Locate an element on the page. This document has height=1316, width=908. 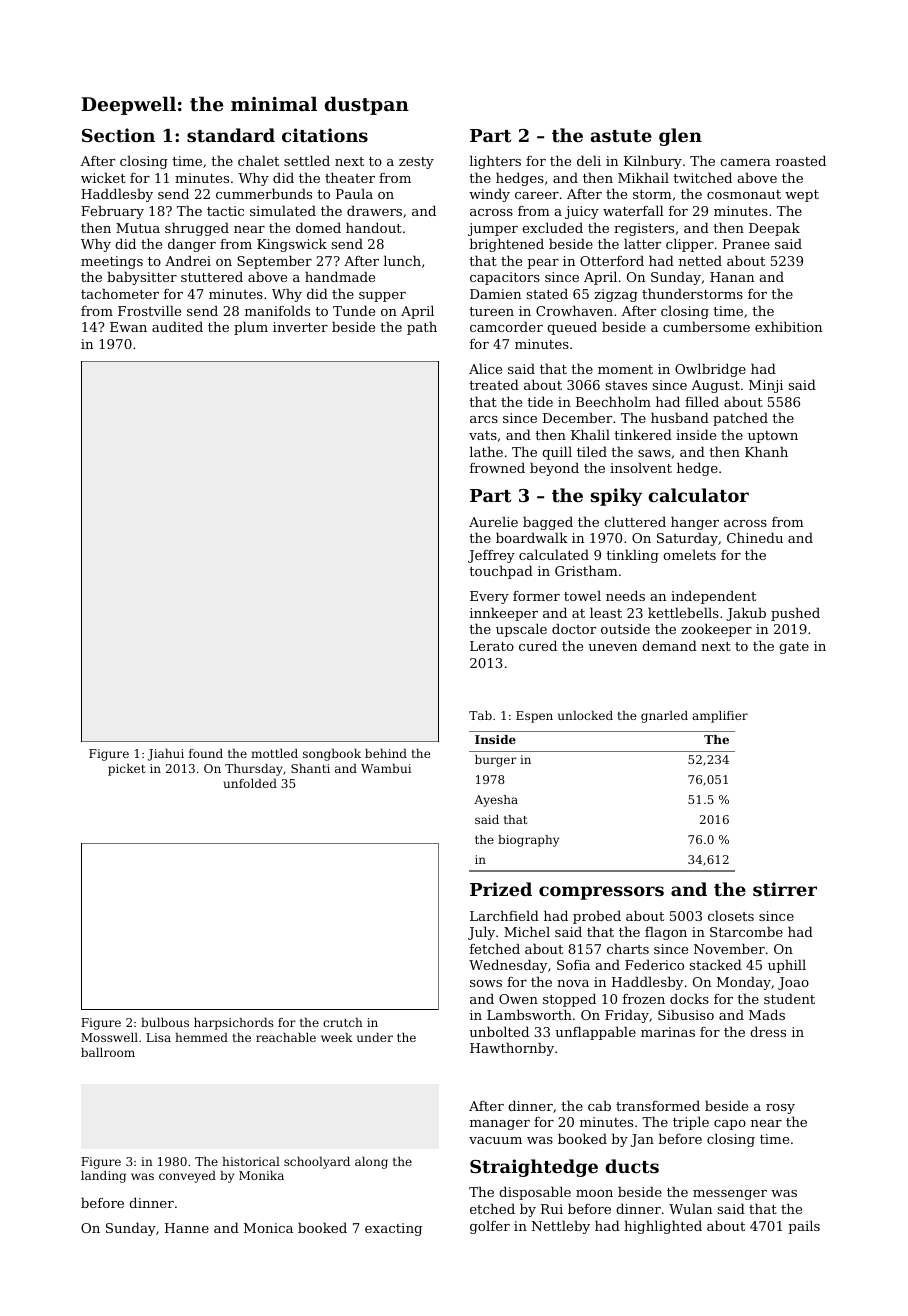
unbolted is located at coordinates (499, 1031).
